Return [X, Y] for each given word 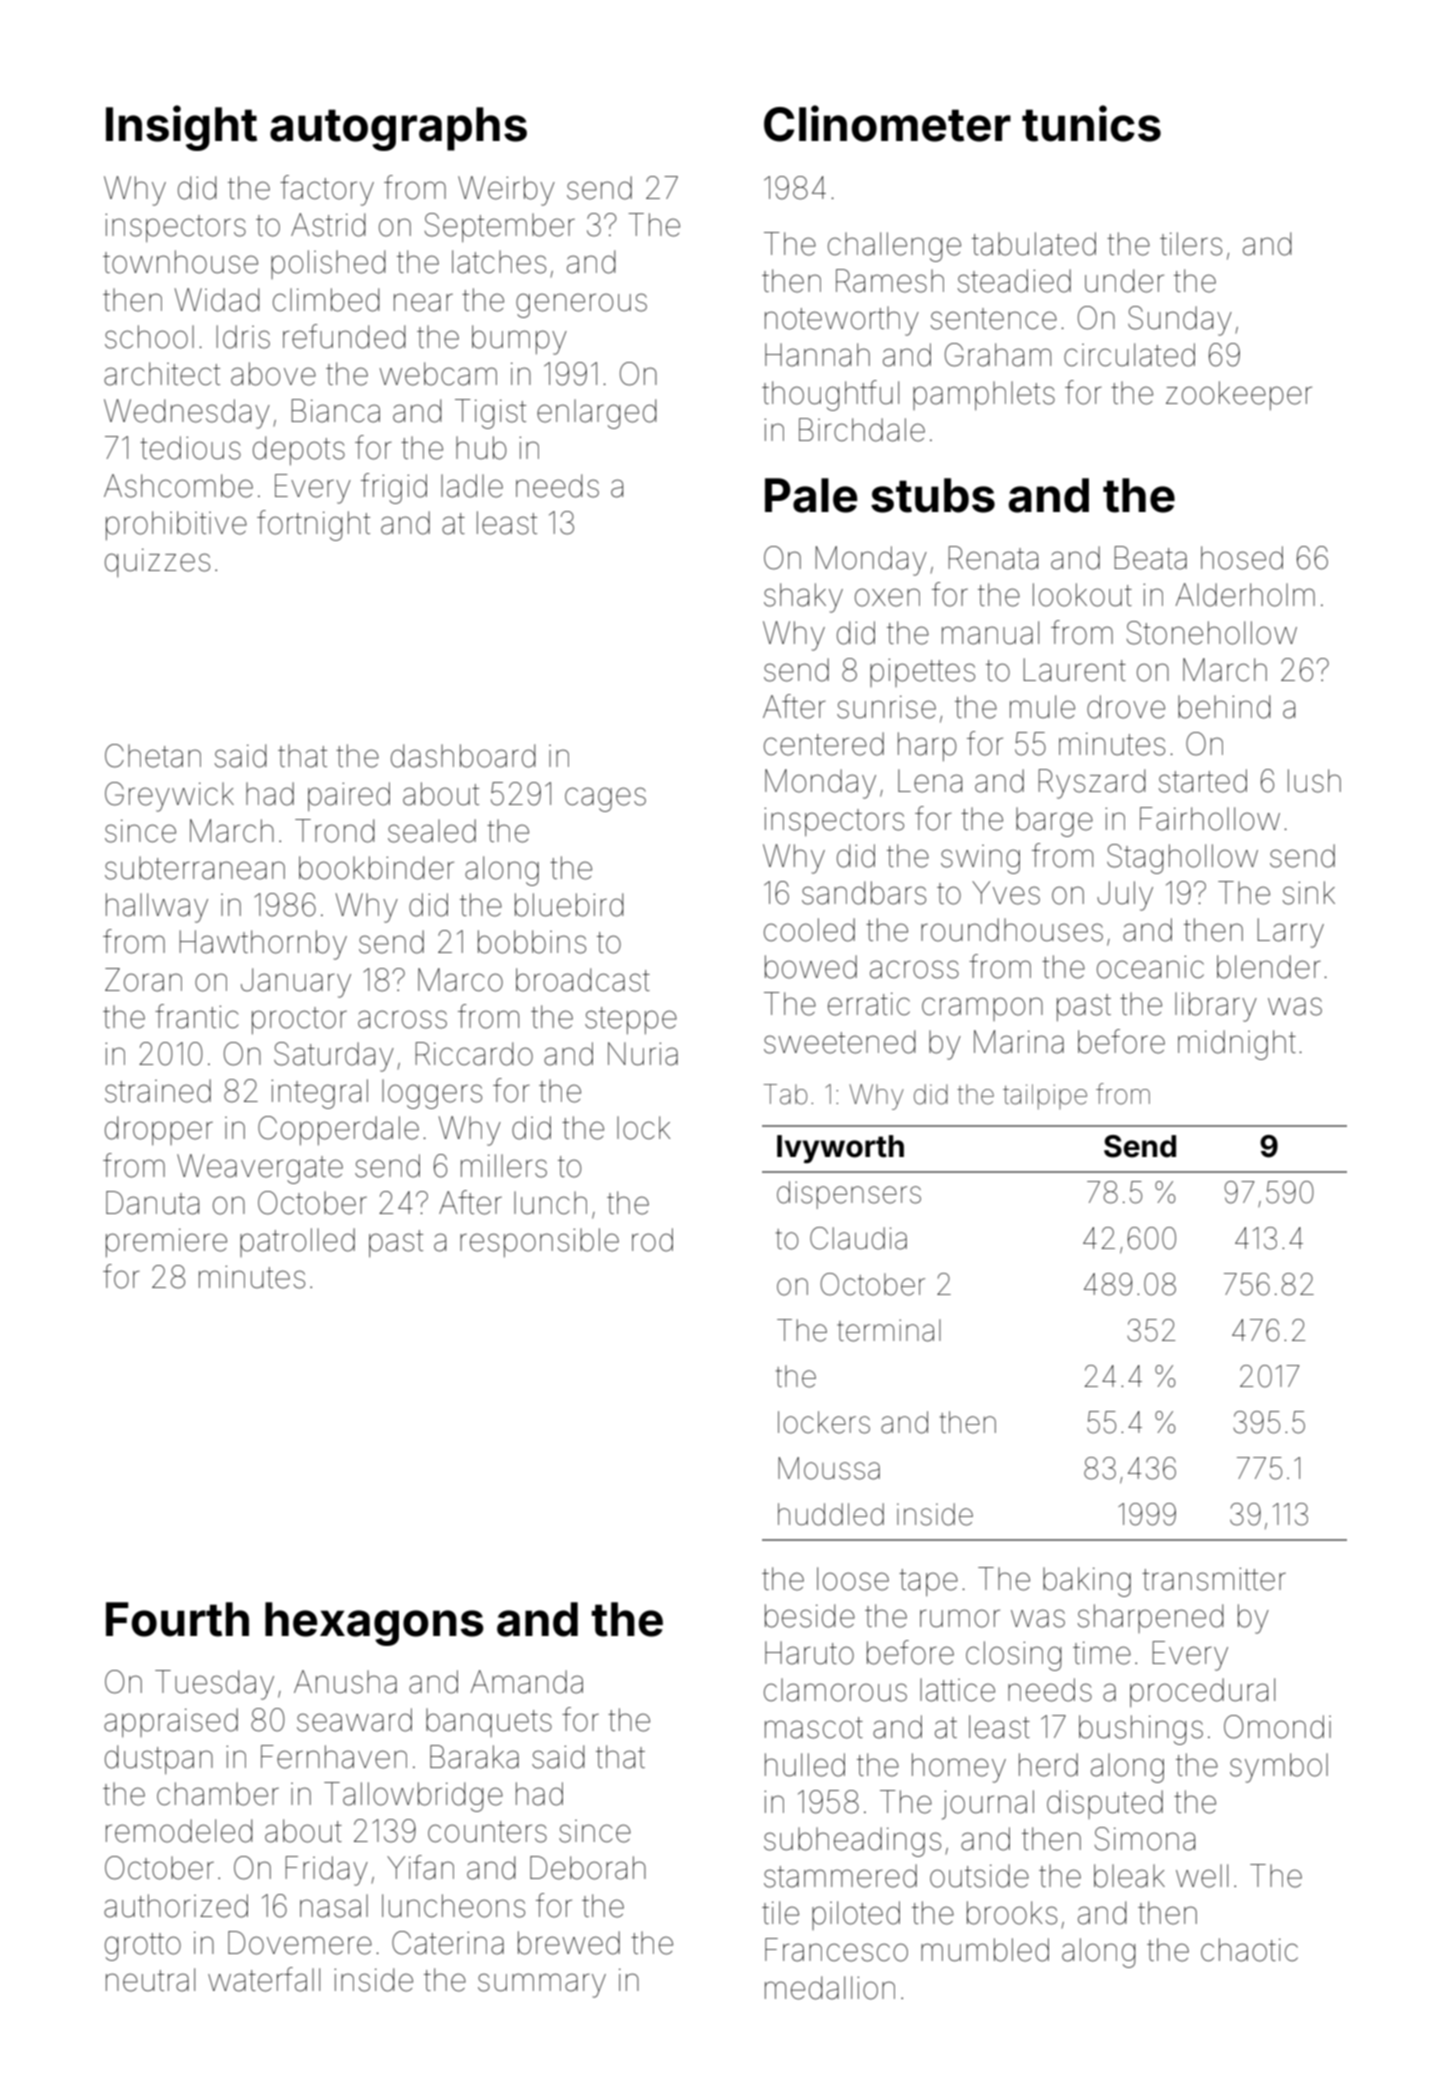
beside [810, 1616]
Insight [181, 128]
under [1124, 281]
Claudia [858, 1238]
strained [158, 1091]
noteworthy [842, 321]
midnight [1237, 1045]
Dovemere [300, 1943]
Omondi [1277, 1727]
